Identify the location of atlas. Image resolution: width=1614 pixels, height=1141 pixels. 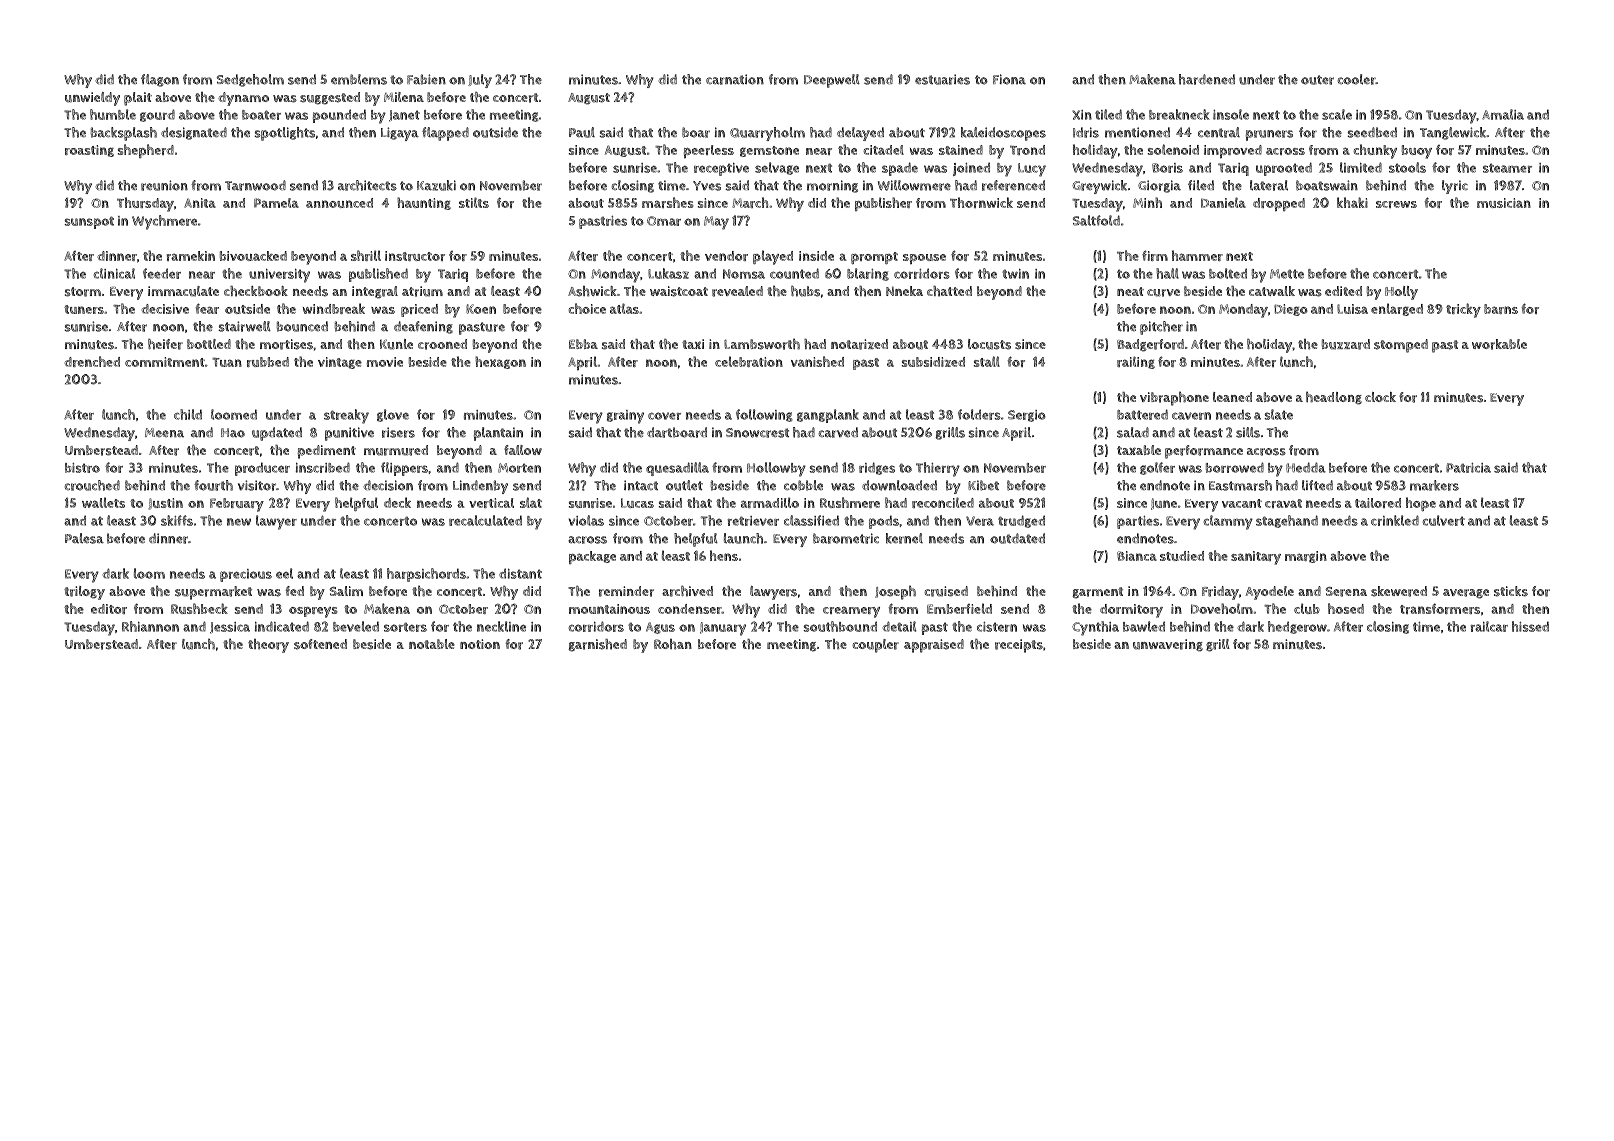
(624, 308).
